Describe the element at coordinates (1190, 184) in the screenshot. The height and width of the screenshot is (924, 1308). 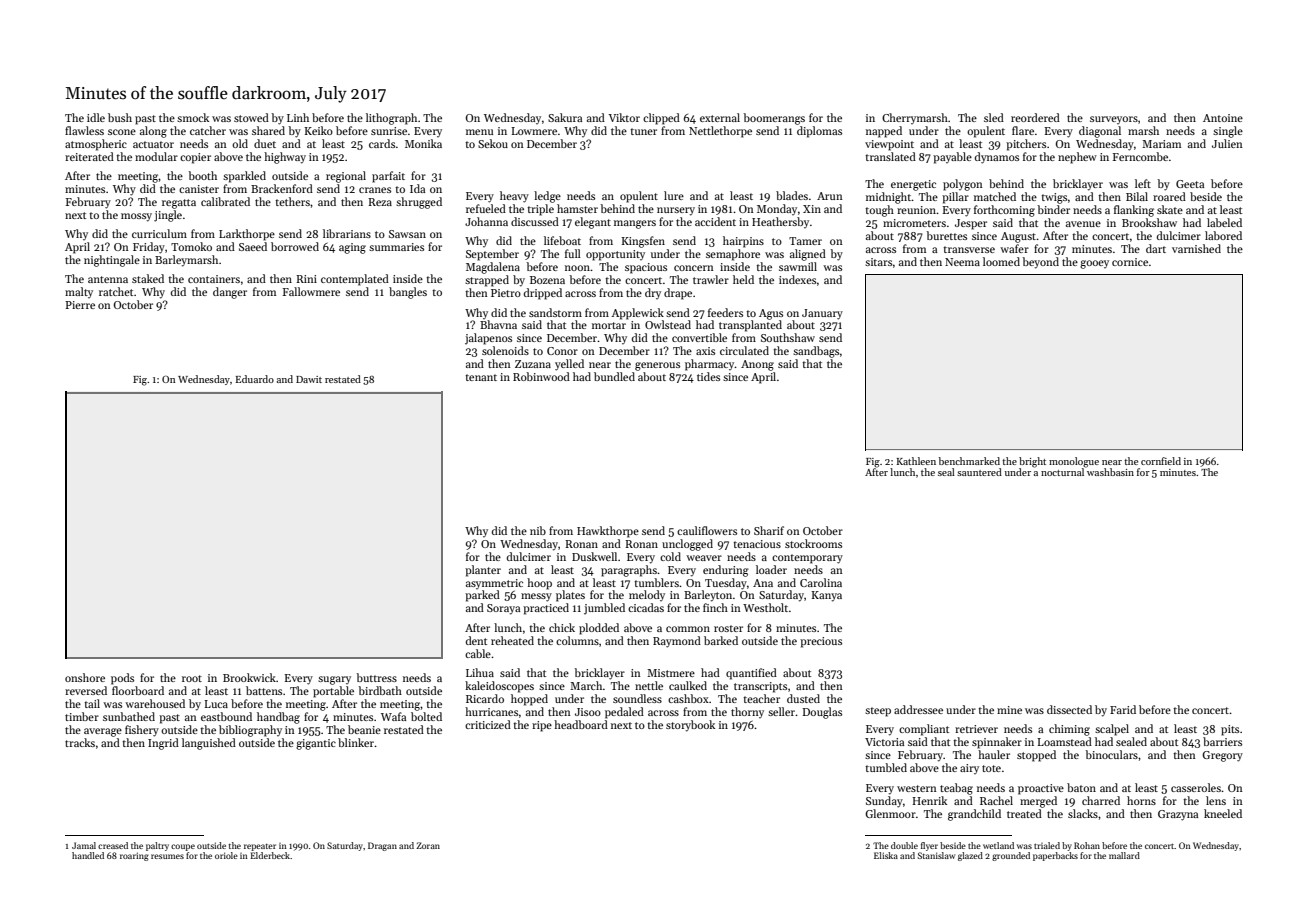
I see `Geeta` at that location.
